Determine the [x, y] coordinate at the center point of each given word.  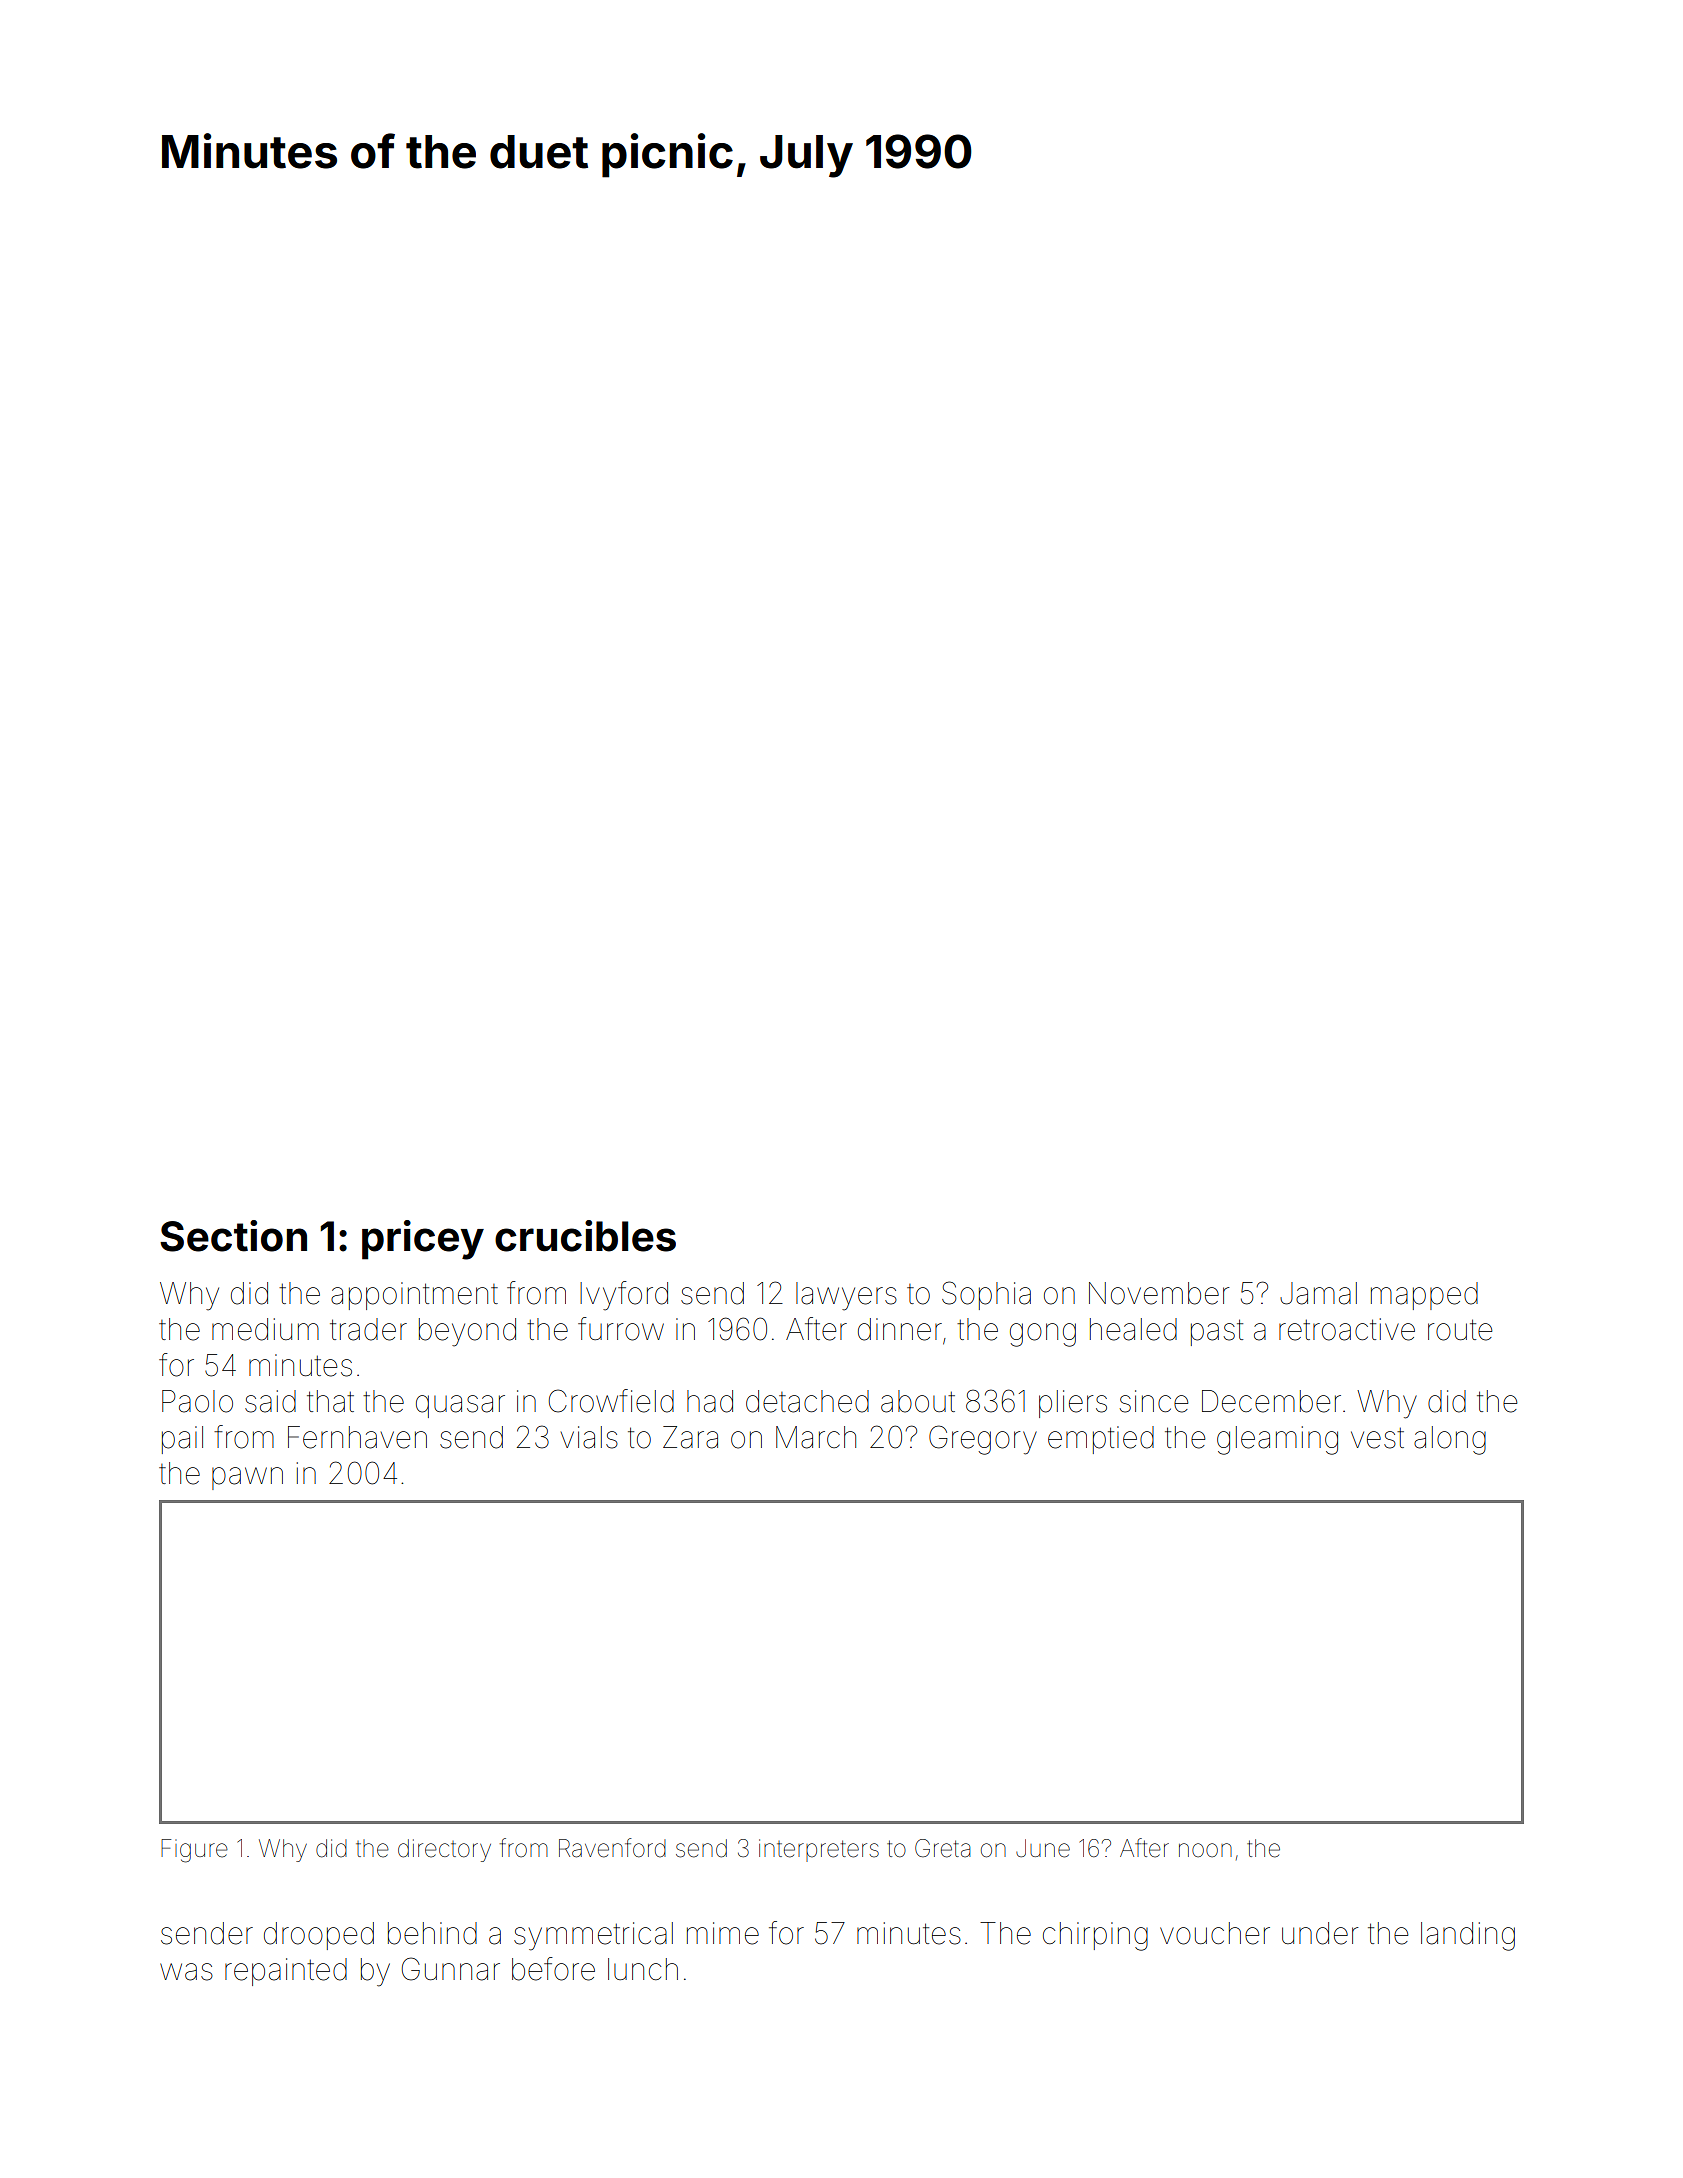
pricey [423, 1240]
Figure [194, 1851]
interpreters [819, 1850]
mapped [1424, 1296]
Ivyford [624, 1296]
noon [1205, 1850]
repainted [286, 1972]
